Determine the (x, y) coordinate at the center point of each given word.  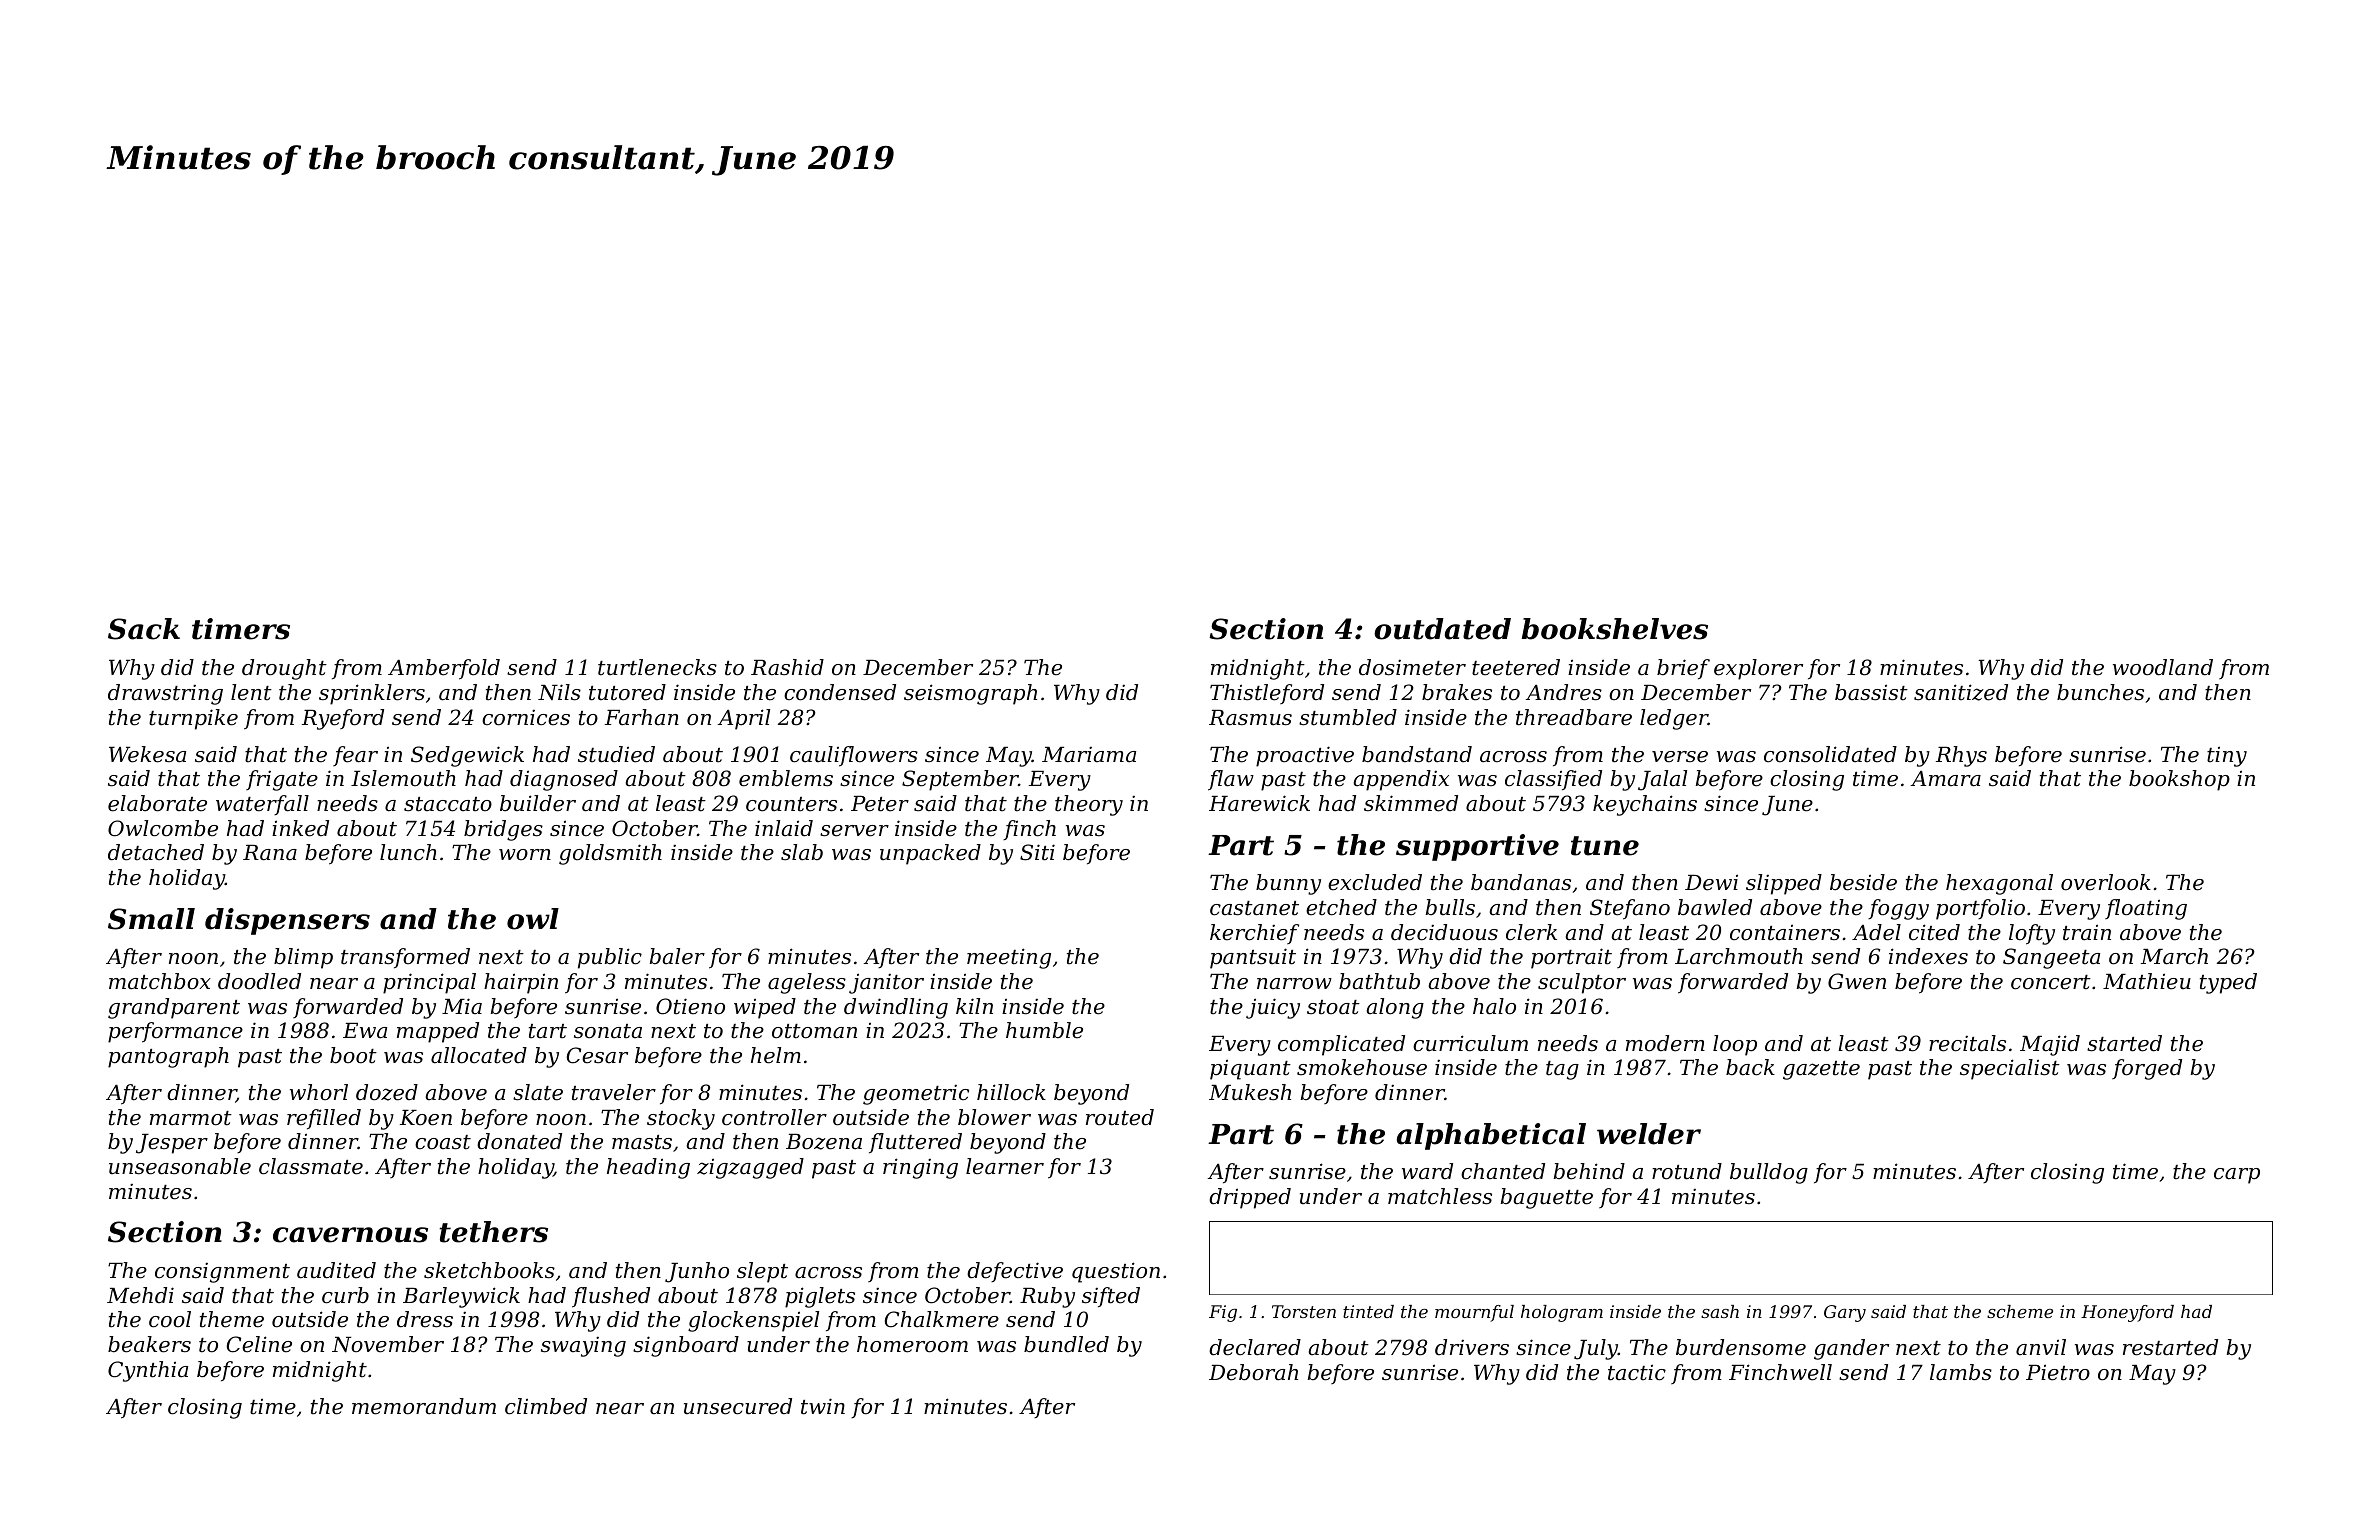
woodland (2163, 667)
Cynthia (148, 1371)
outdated (1442, 629)
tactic (1637, 1372)
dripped (1250, 1198)
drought (284, 669)
